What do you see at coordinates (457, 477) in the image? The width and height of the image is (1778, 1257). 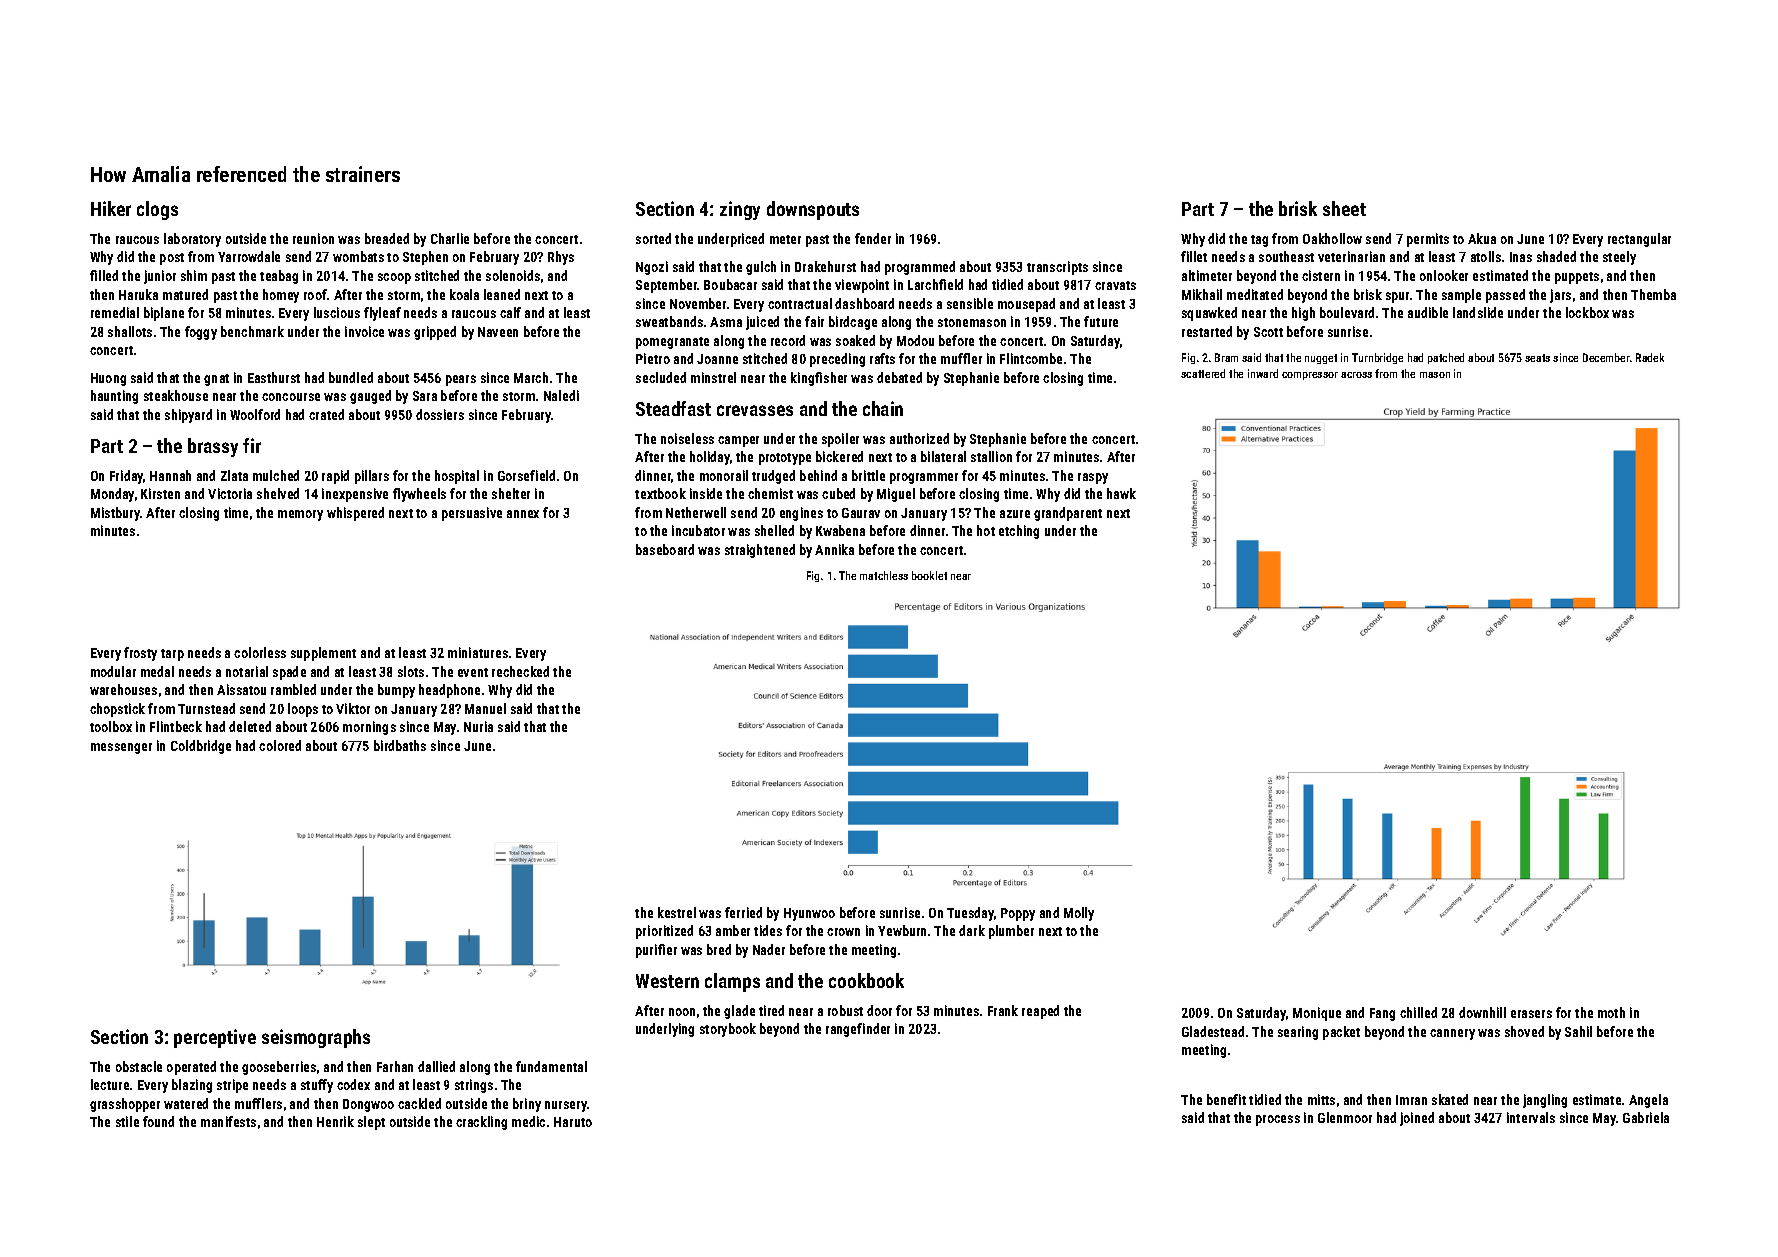 I see `hospital` at bounding box center [457, 477].
